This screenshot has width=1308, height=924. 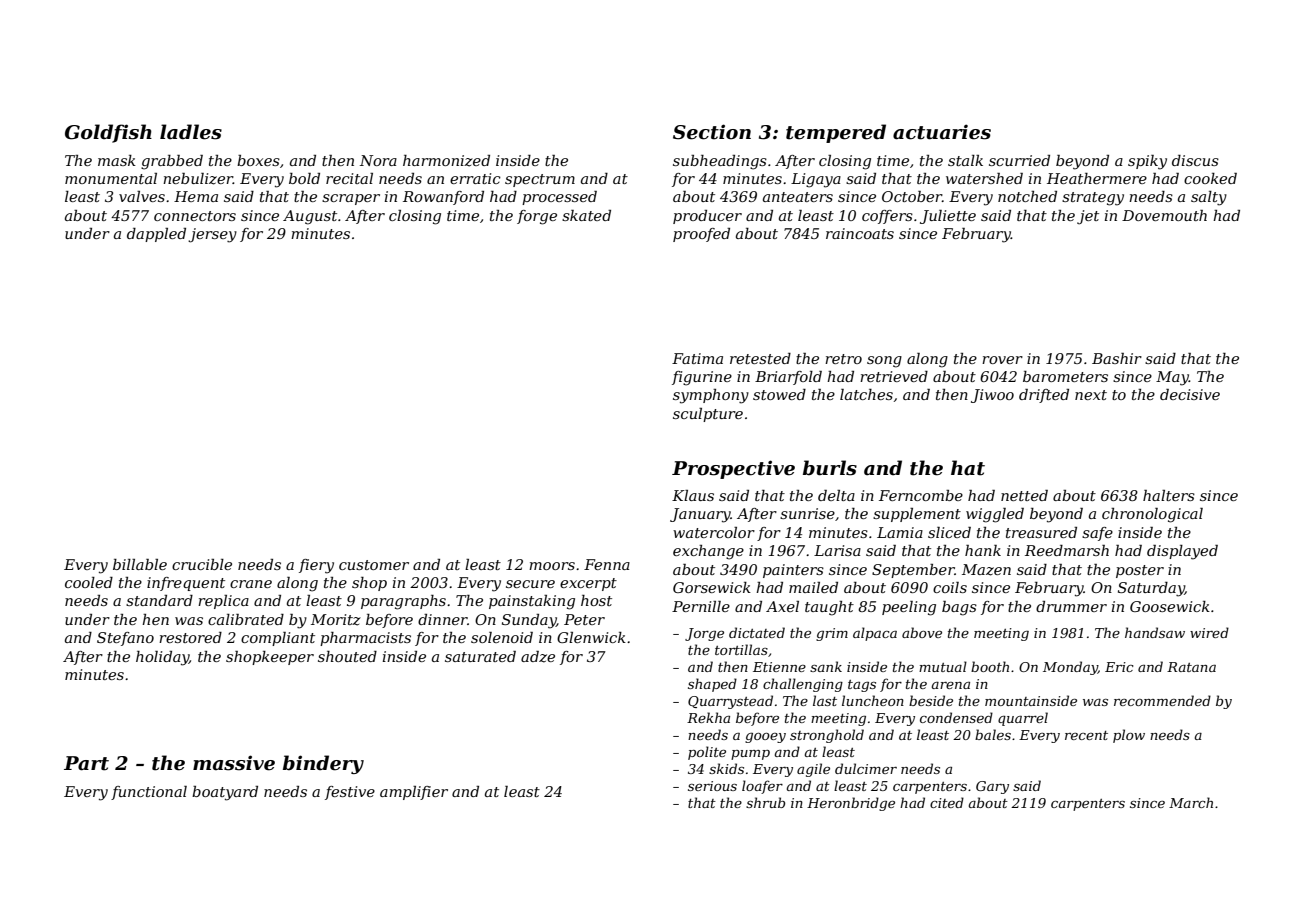 What do you see at coordinates (156, 235) in the screenshot?
I see `dappled` at bounding box center [156, 235].
